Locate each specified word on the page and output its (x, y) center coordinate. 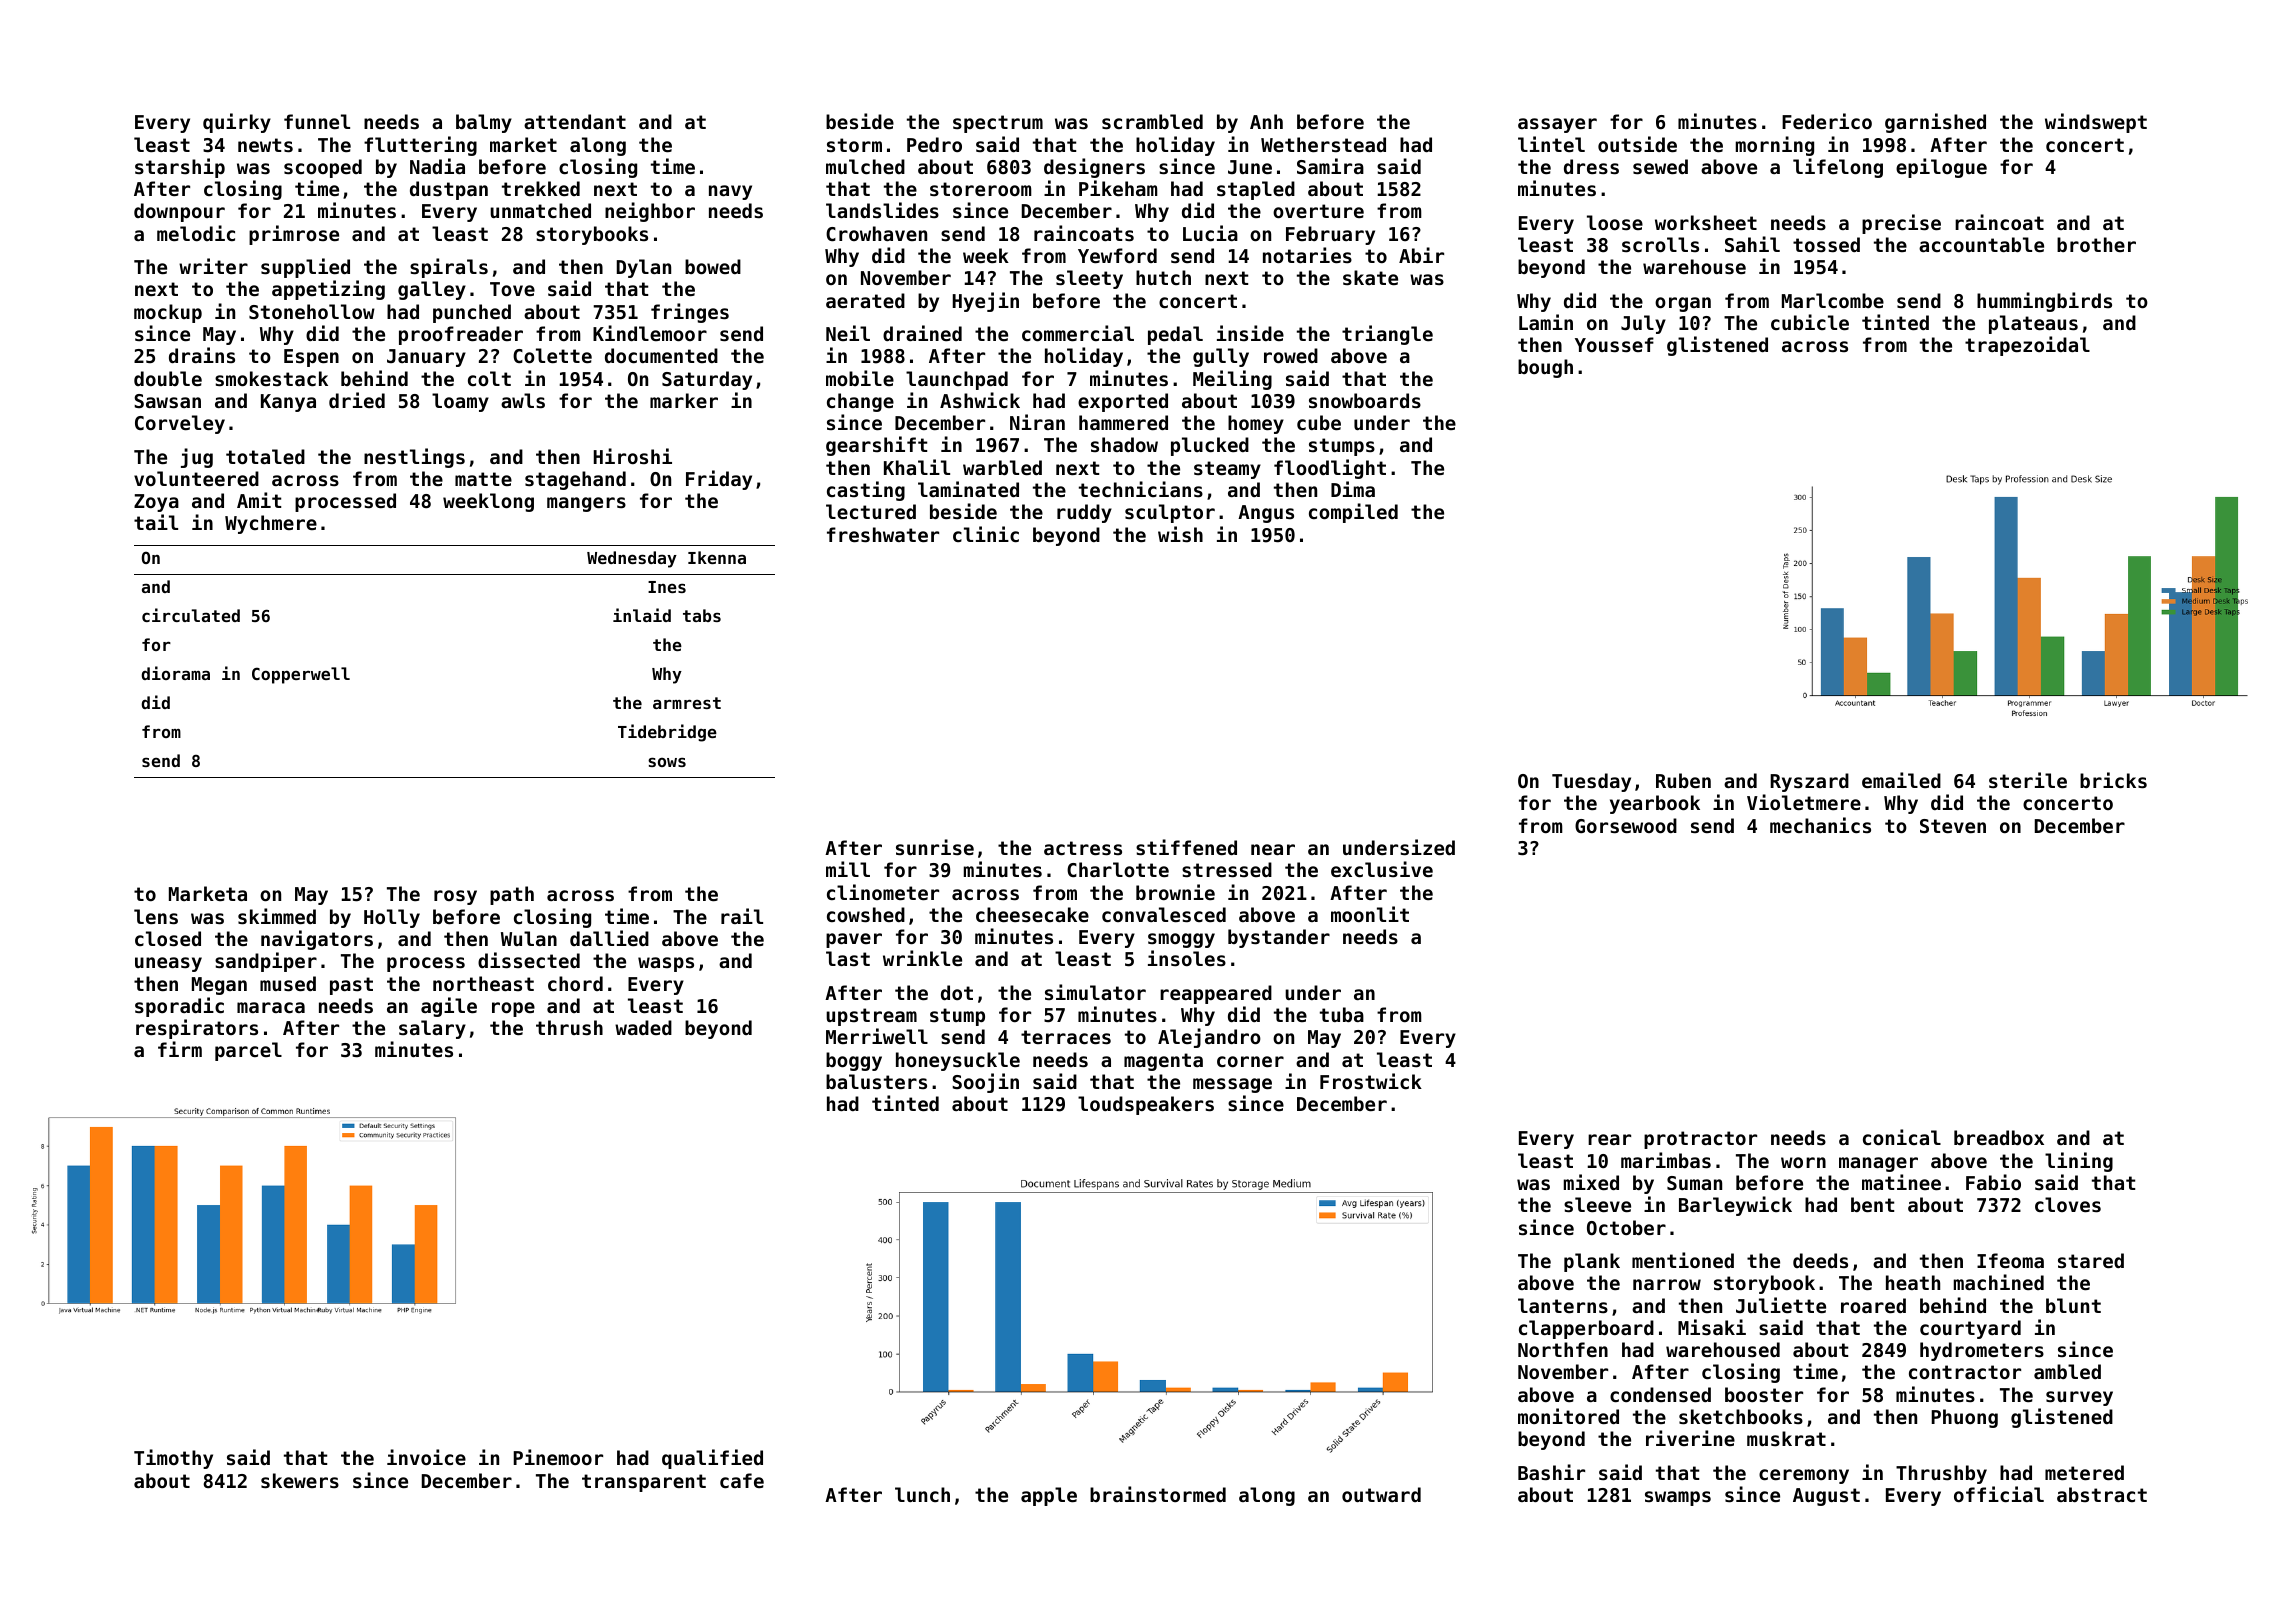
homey (1256, 424)
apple (1049, 1496)
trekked (541, 188)
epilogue (1941, 168)
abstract (2102, 1494)
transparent (644, 1483)
